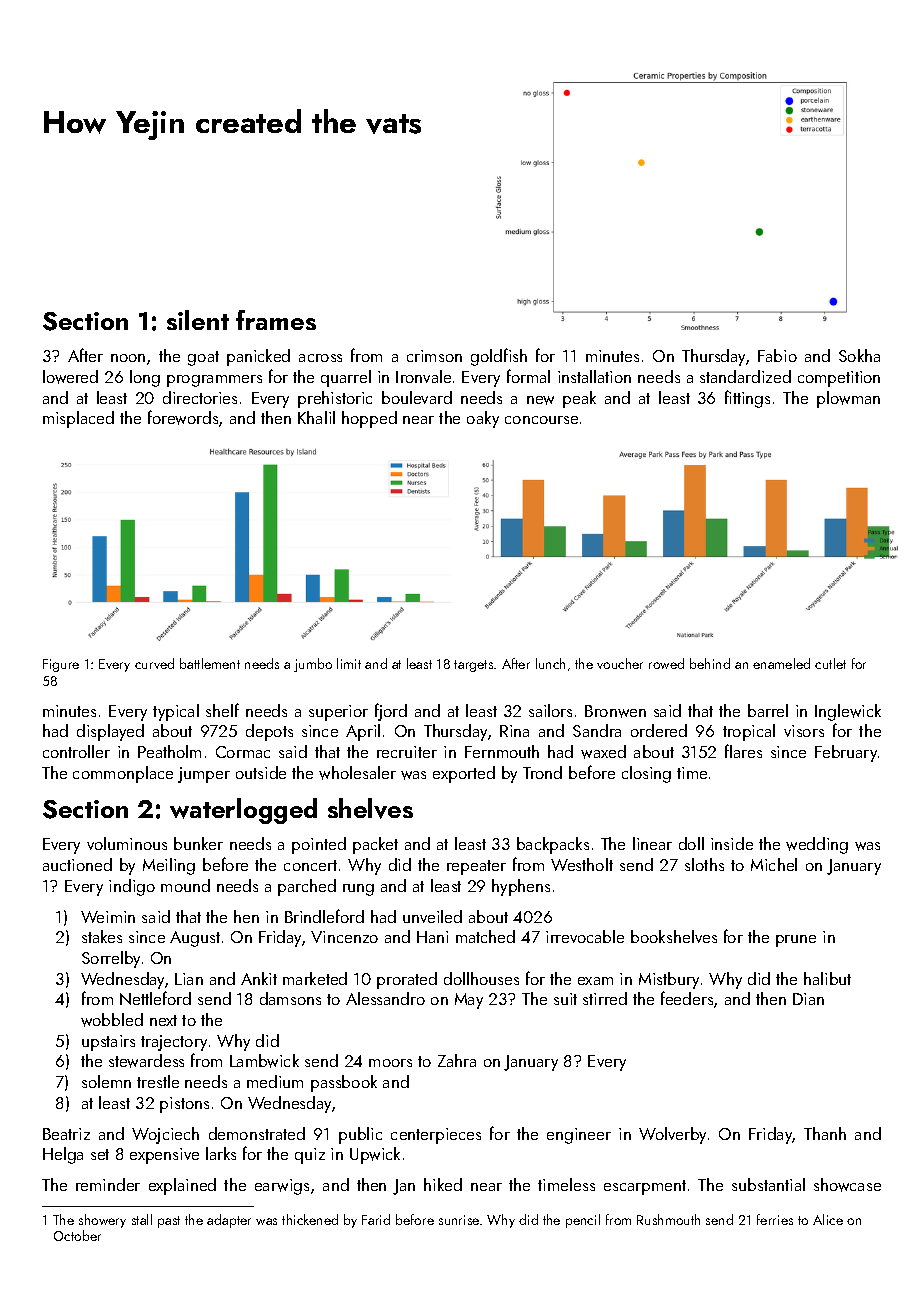 Image resolution: width=924 pixels, height=1308 pixels. I want to click on Sorrelby, so click(111, 959).
